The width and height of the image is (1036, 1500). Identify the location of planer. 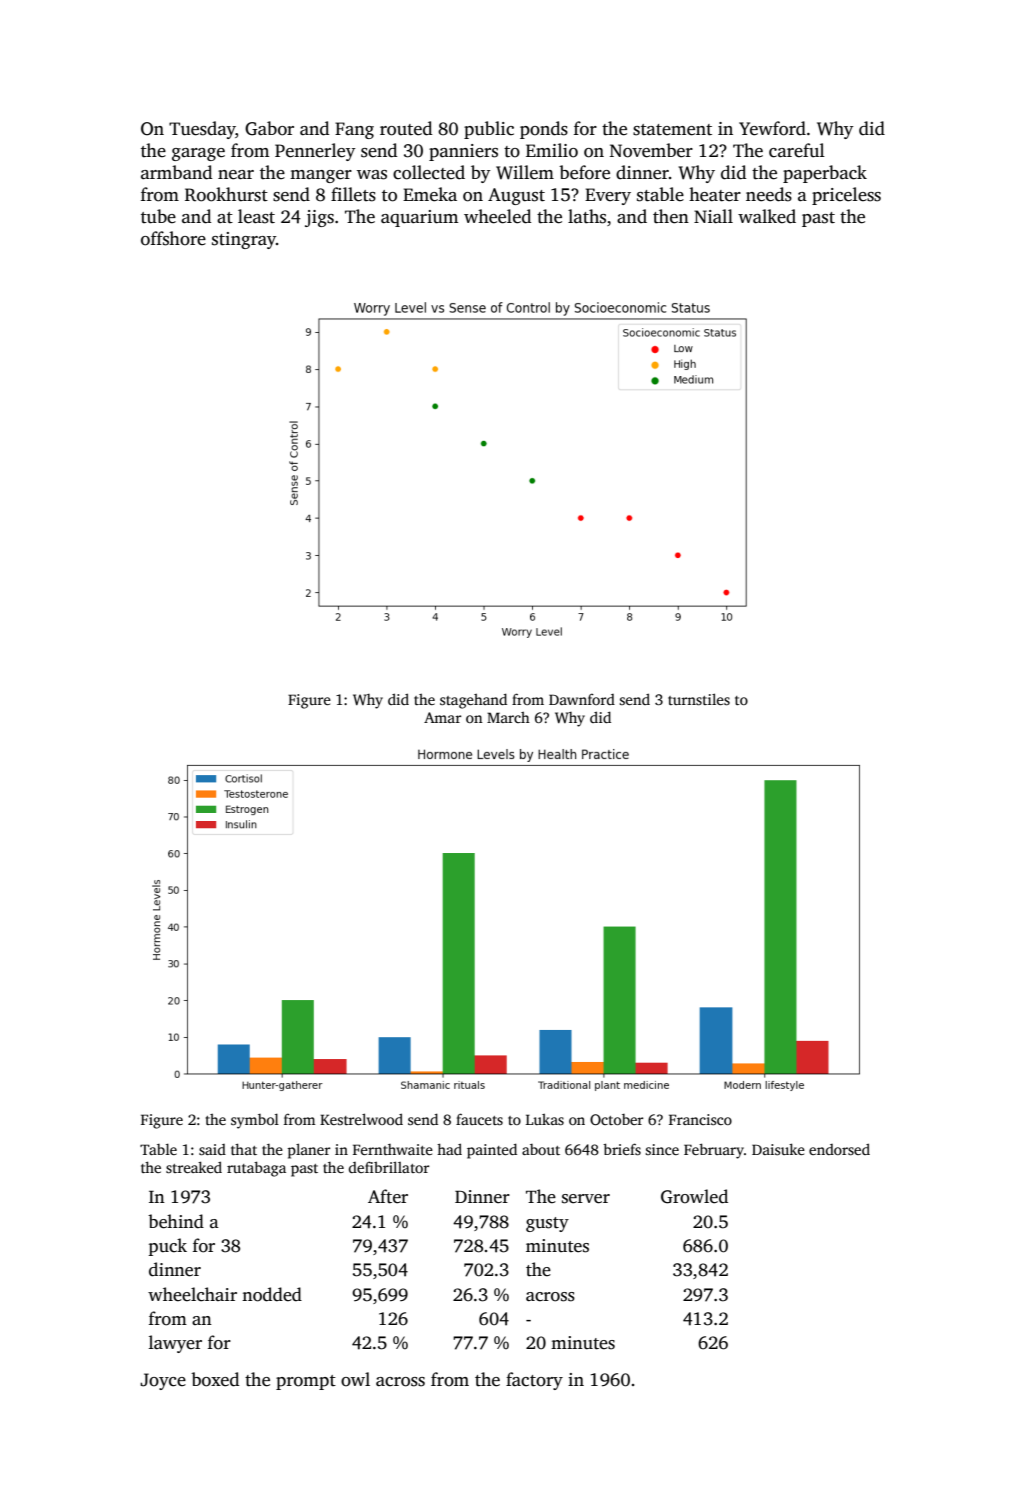
(308, 1151).
